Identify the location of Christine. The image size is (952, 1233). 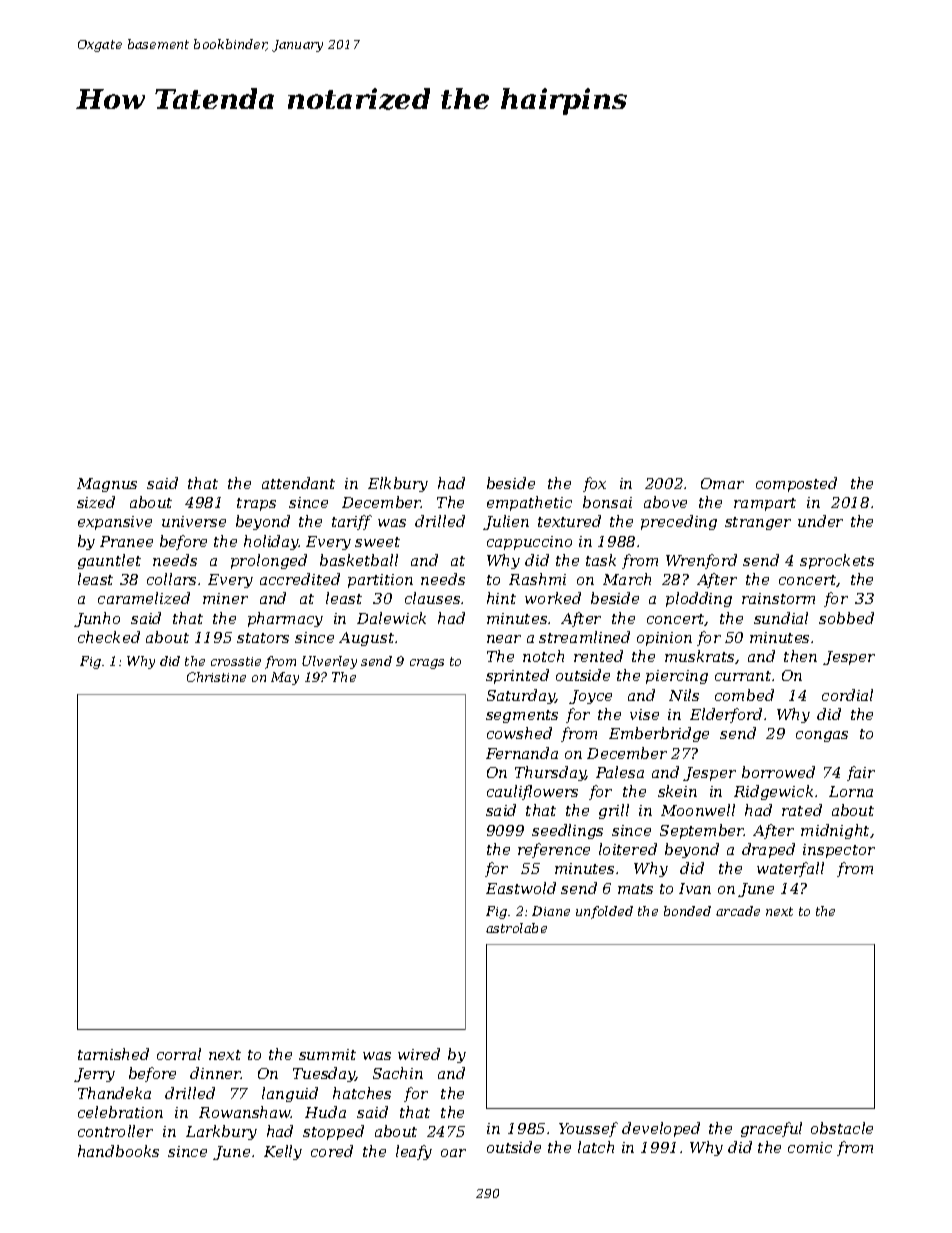
(216, 677).
